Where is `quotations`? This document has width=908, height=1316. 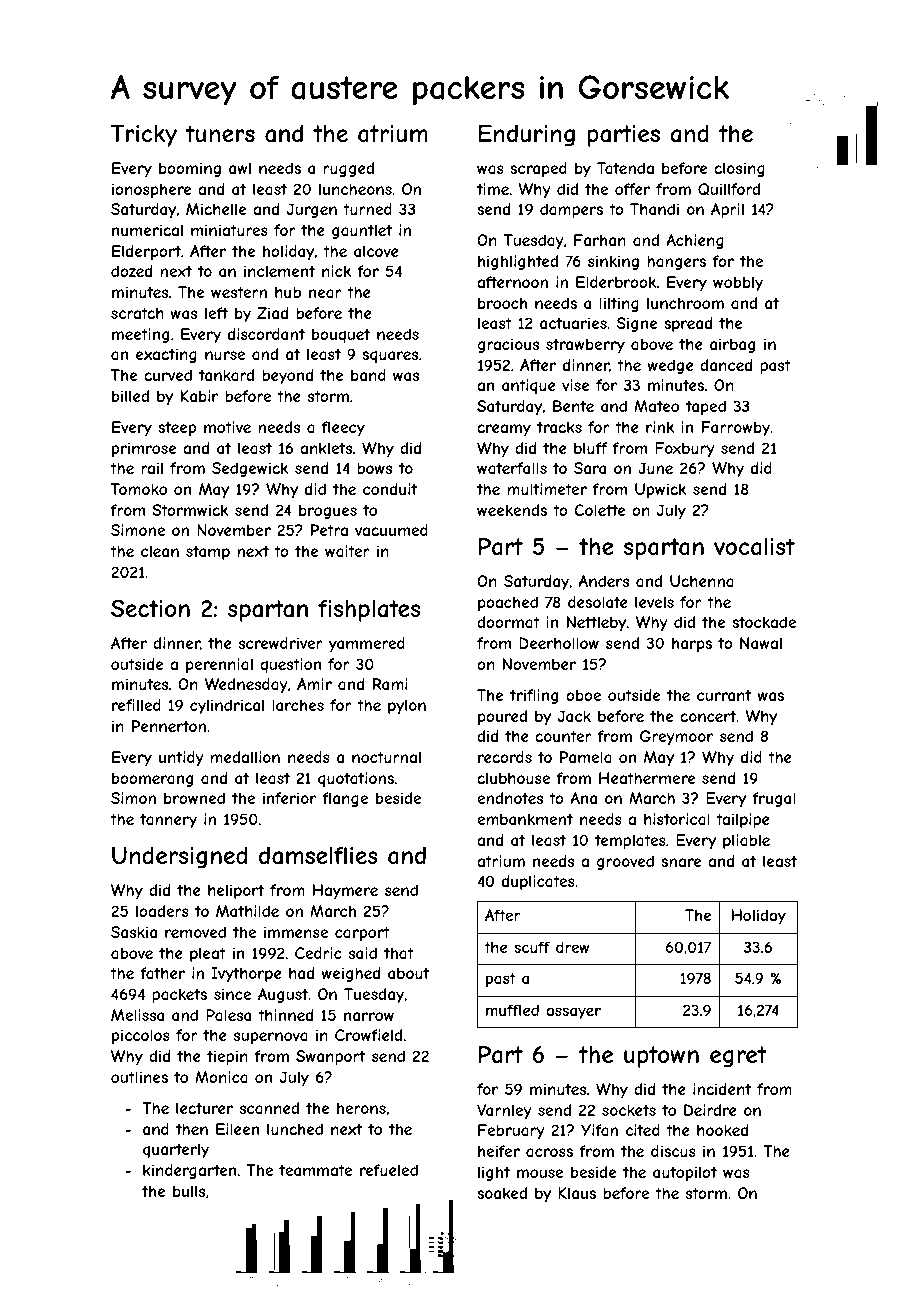
quotations is located at coordinates (356, 779).
